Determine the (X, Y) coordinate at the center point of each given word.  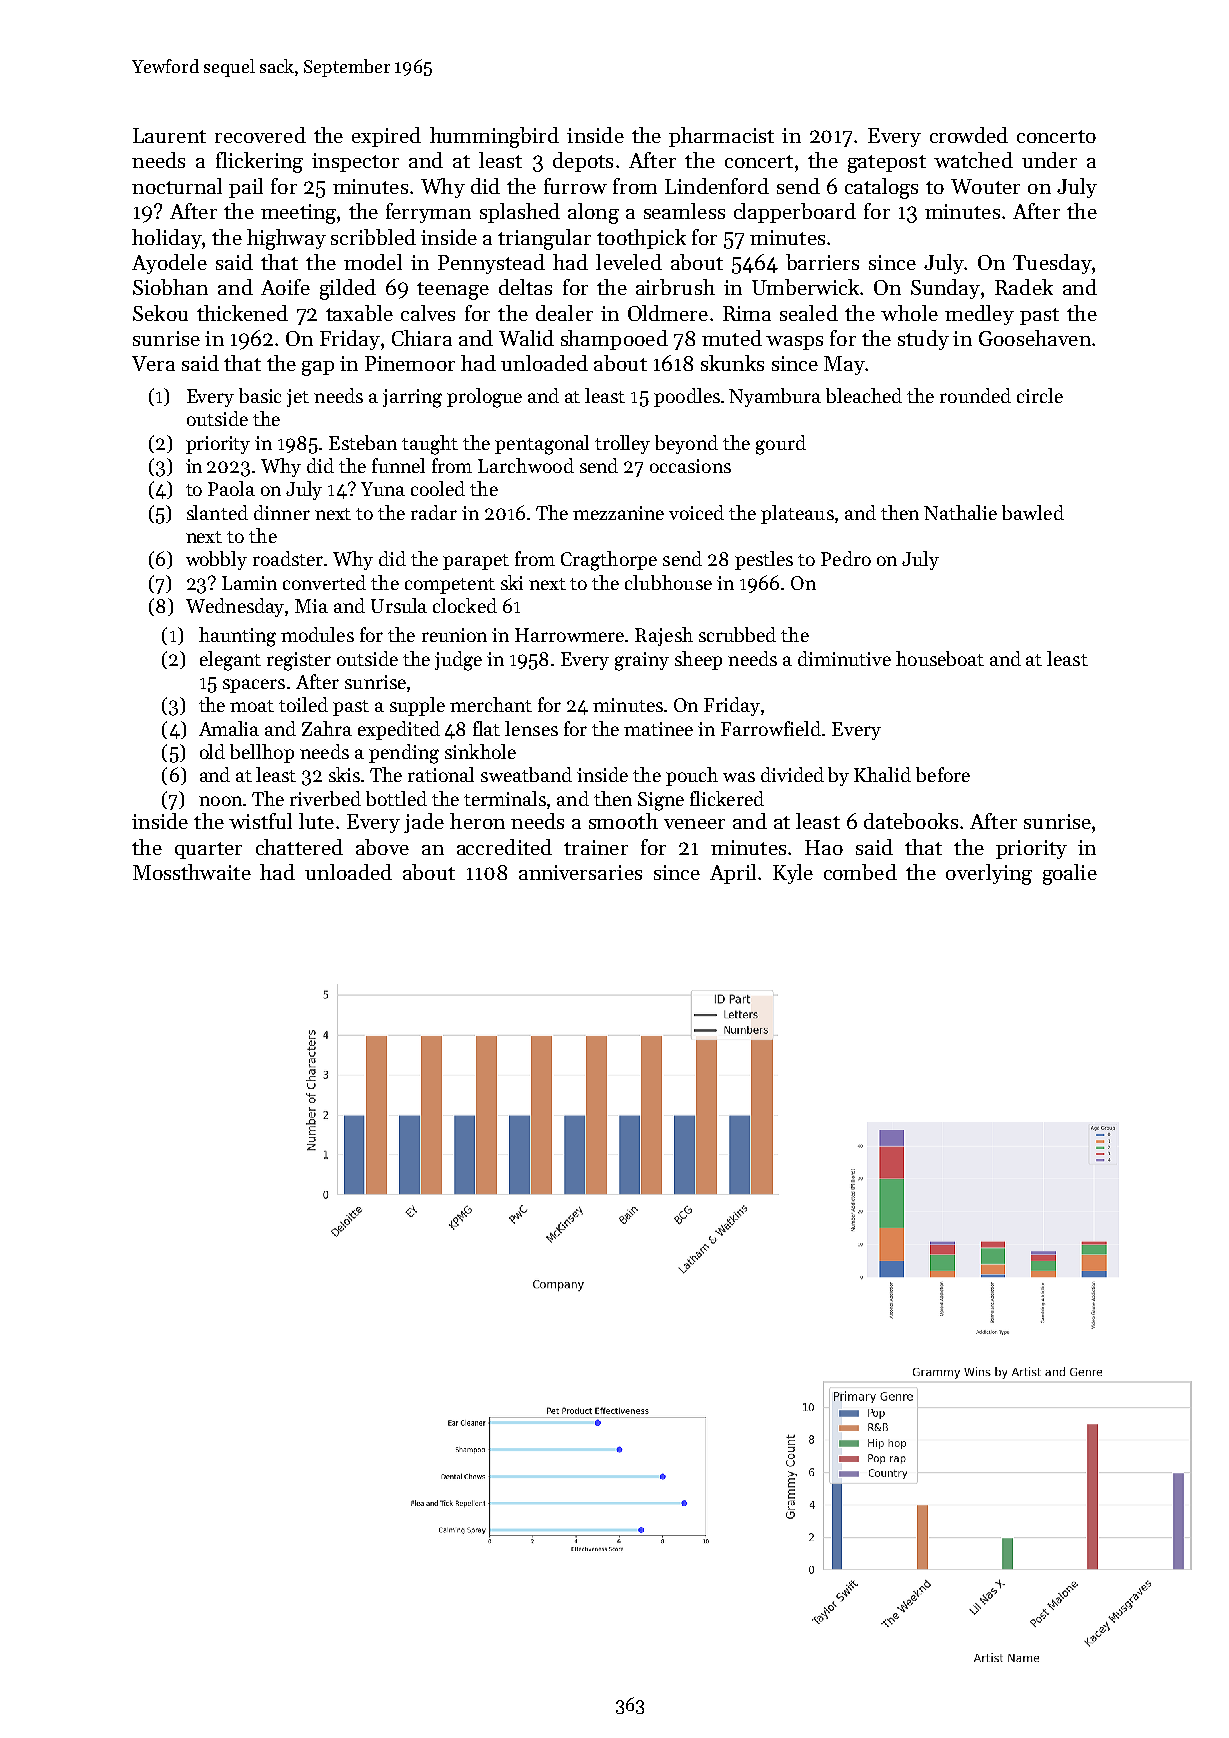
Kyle (793, 874)
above (382, 847)
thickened (242, 313)
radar (434, 512)
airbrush (675, 287)
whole (909, 313)
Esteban (363, 442)
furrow (575, 186)
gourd (781, 445)
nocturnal (177, 186)
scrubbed (737, 634)
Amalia (229, 728)
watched (973, 160)
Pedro (846, 558)
